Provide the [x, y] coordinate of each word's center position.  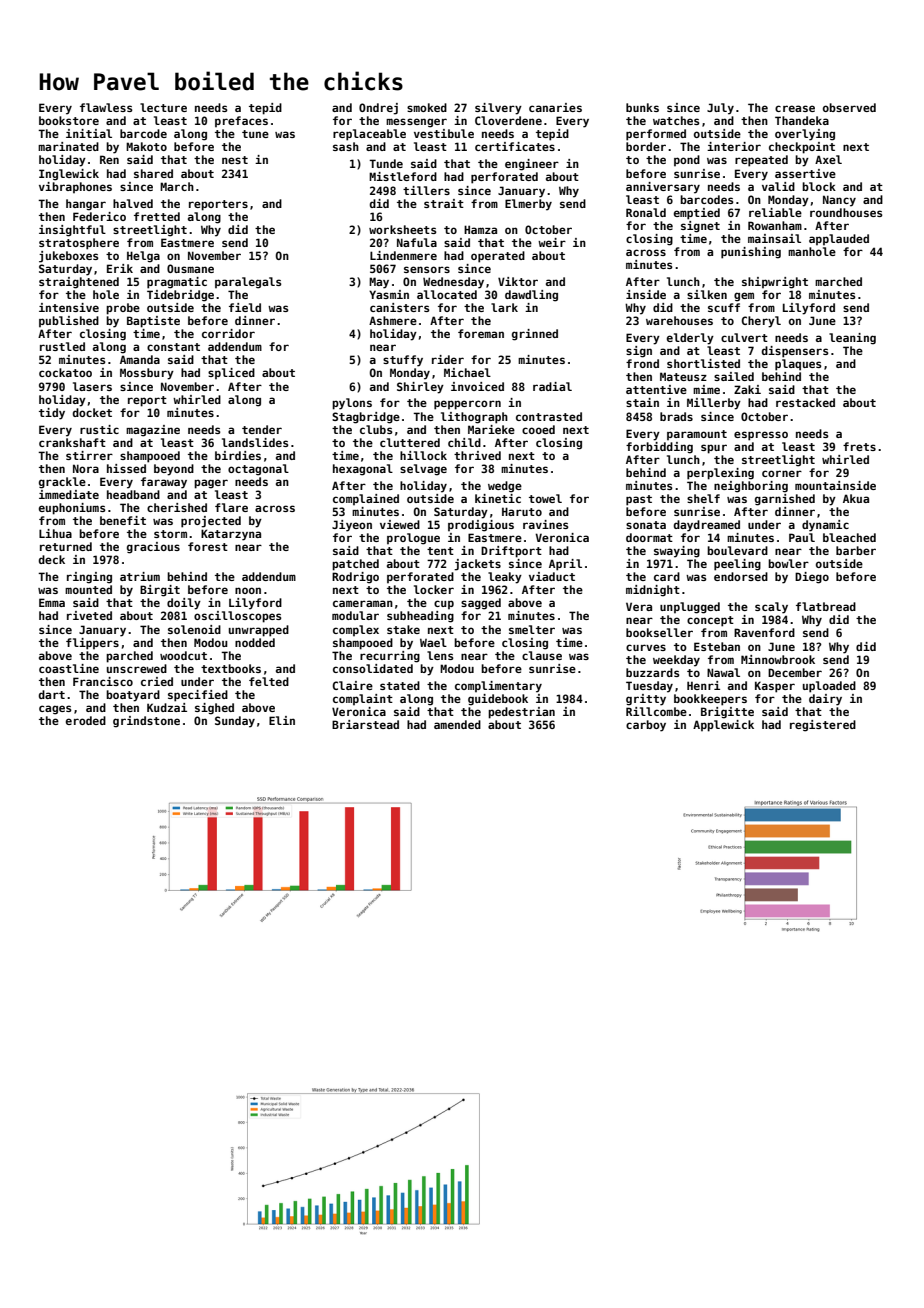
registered [823, 726]
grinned [535, 335]
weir [552, 242]
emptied [697, 214]
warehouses [679, 320]
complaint [363, 699]
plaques [798, 365]
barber [856, 550]
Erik [120, 268]
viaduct [552, 576]
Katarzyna [231, 535]
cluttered [410, 442]
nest [235, 160]
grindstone [146, 722]
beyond [174, 470]
